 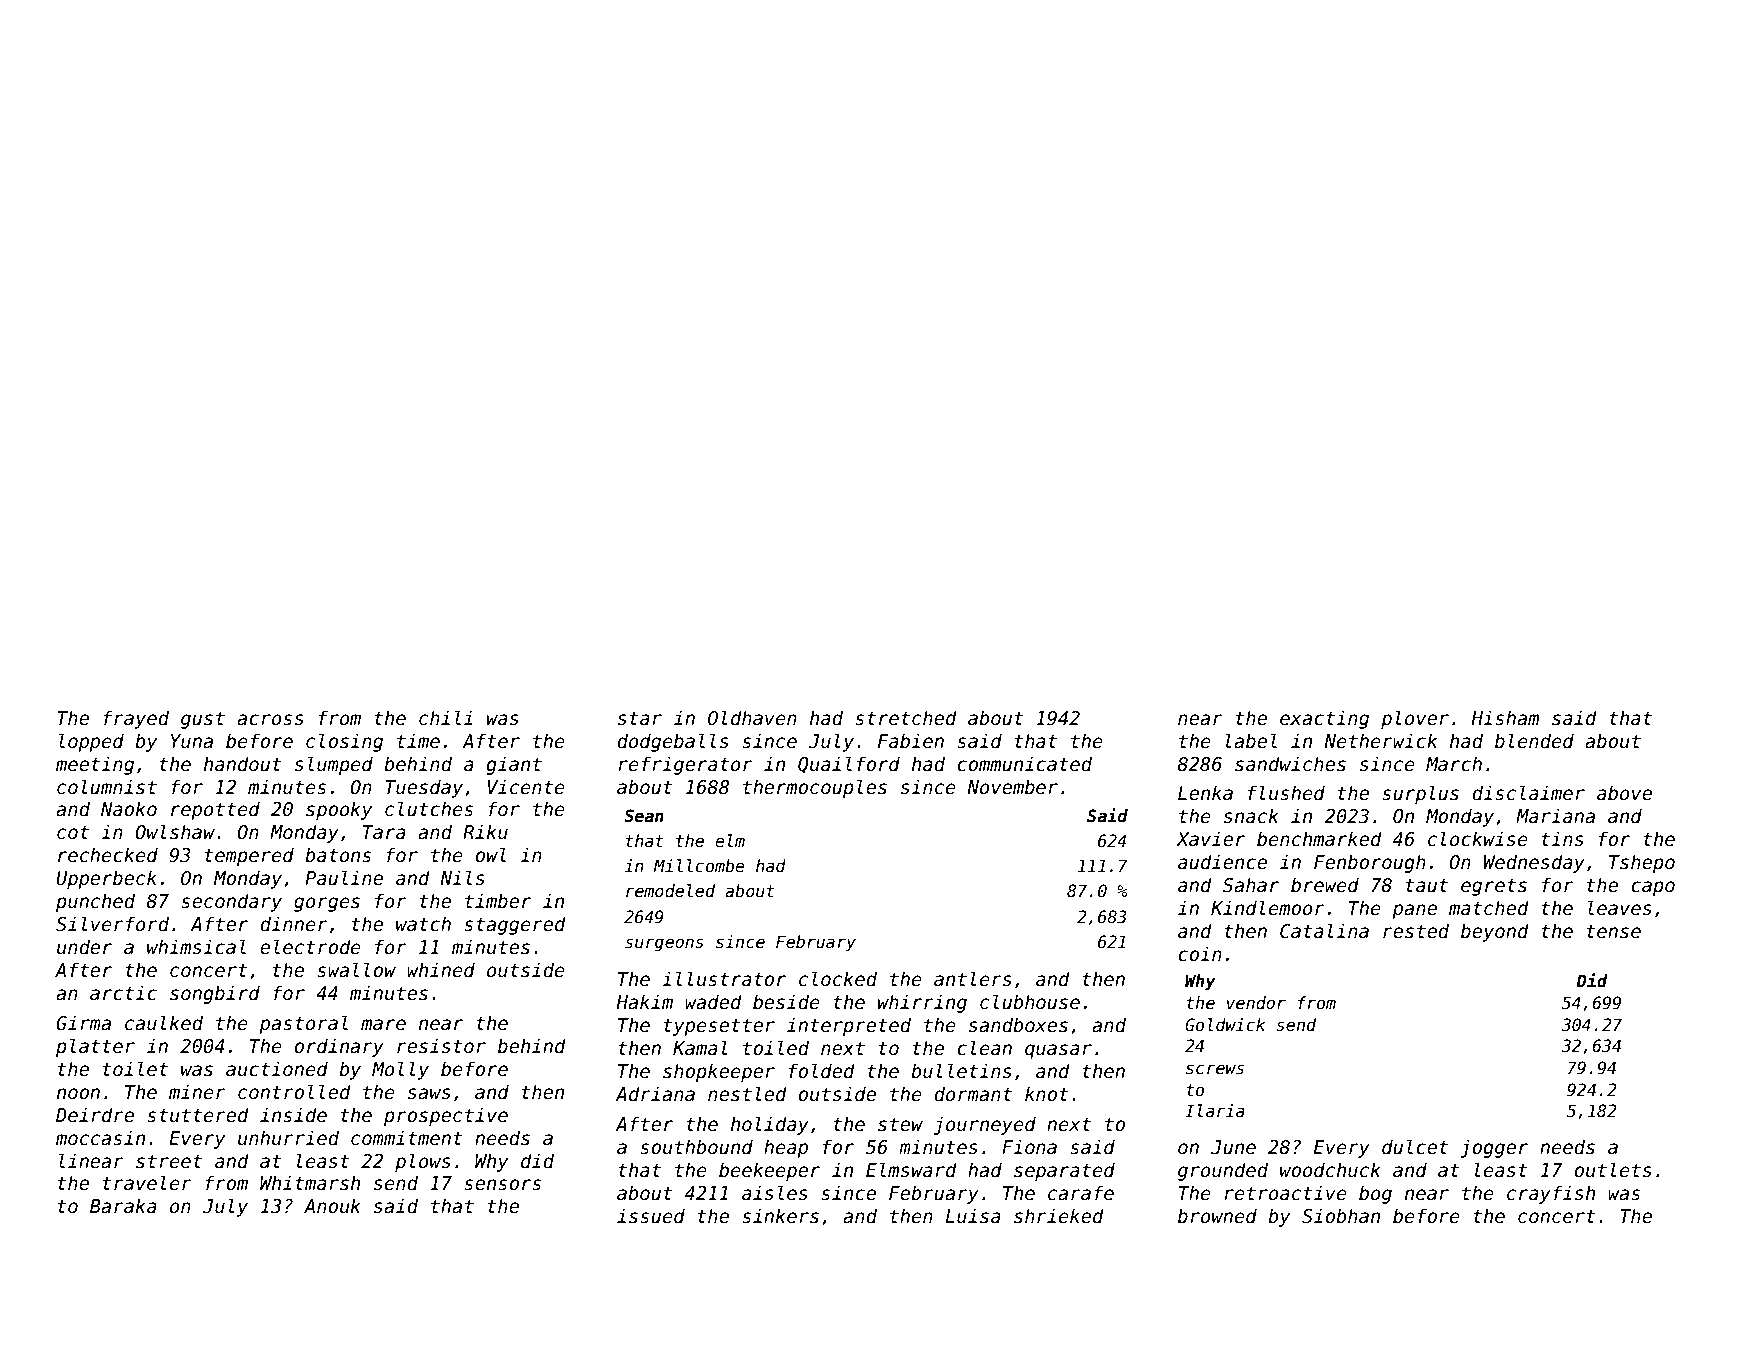 I want to click on frayed, so click(x=136, y=719).
